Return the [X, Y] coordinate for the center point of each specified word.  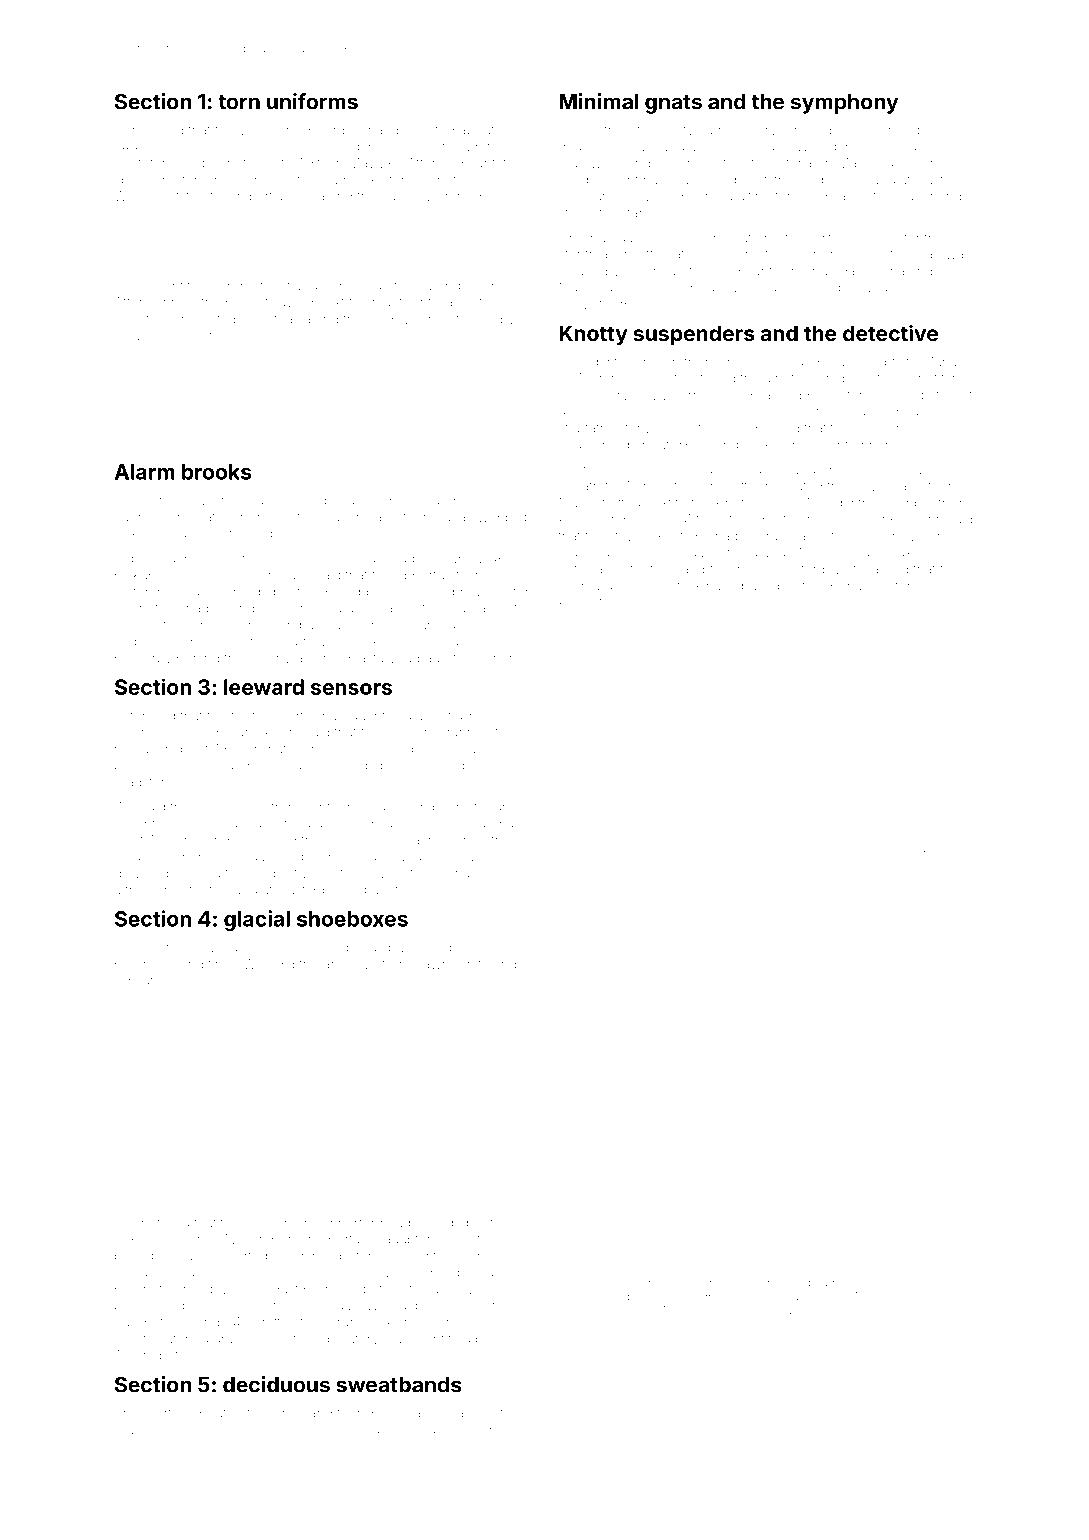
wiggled [502, 518]
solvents [176, 147]
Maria [939, 361]
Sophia [136, 559]
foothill [209, 889]
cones [329, 1430]
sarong [439, 288]
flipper [810, 379]
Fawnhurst [448, 963]
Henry [488, 949]
